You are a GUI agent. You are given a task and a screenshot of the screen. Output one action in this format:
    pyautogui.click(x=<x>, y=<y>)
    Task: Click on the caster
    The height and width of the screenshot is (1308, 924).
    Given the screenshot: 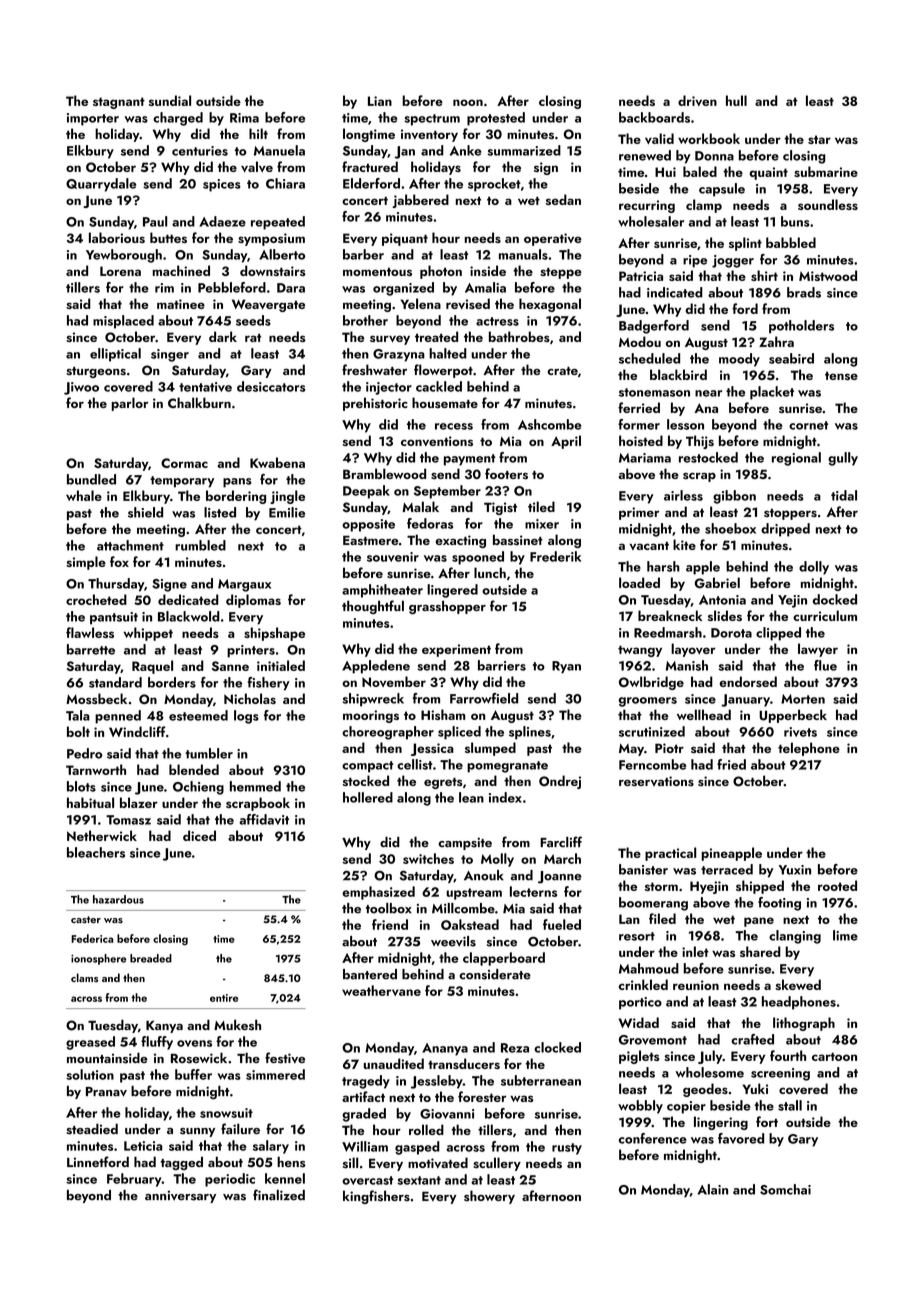 What is the action you would take?
    pyautogui.click(x=86, y=920)
